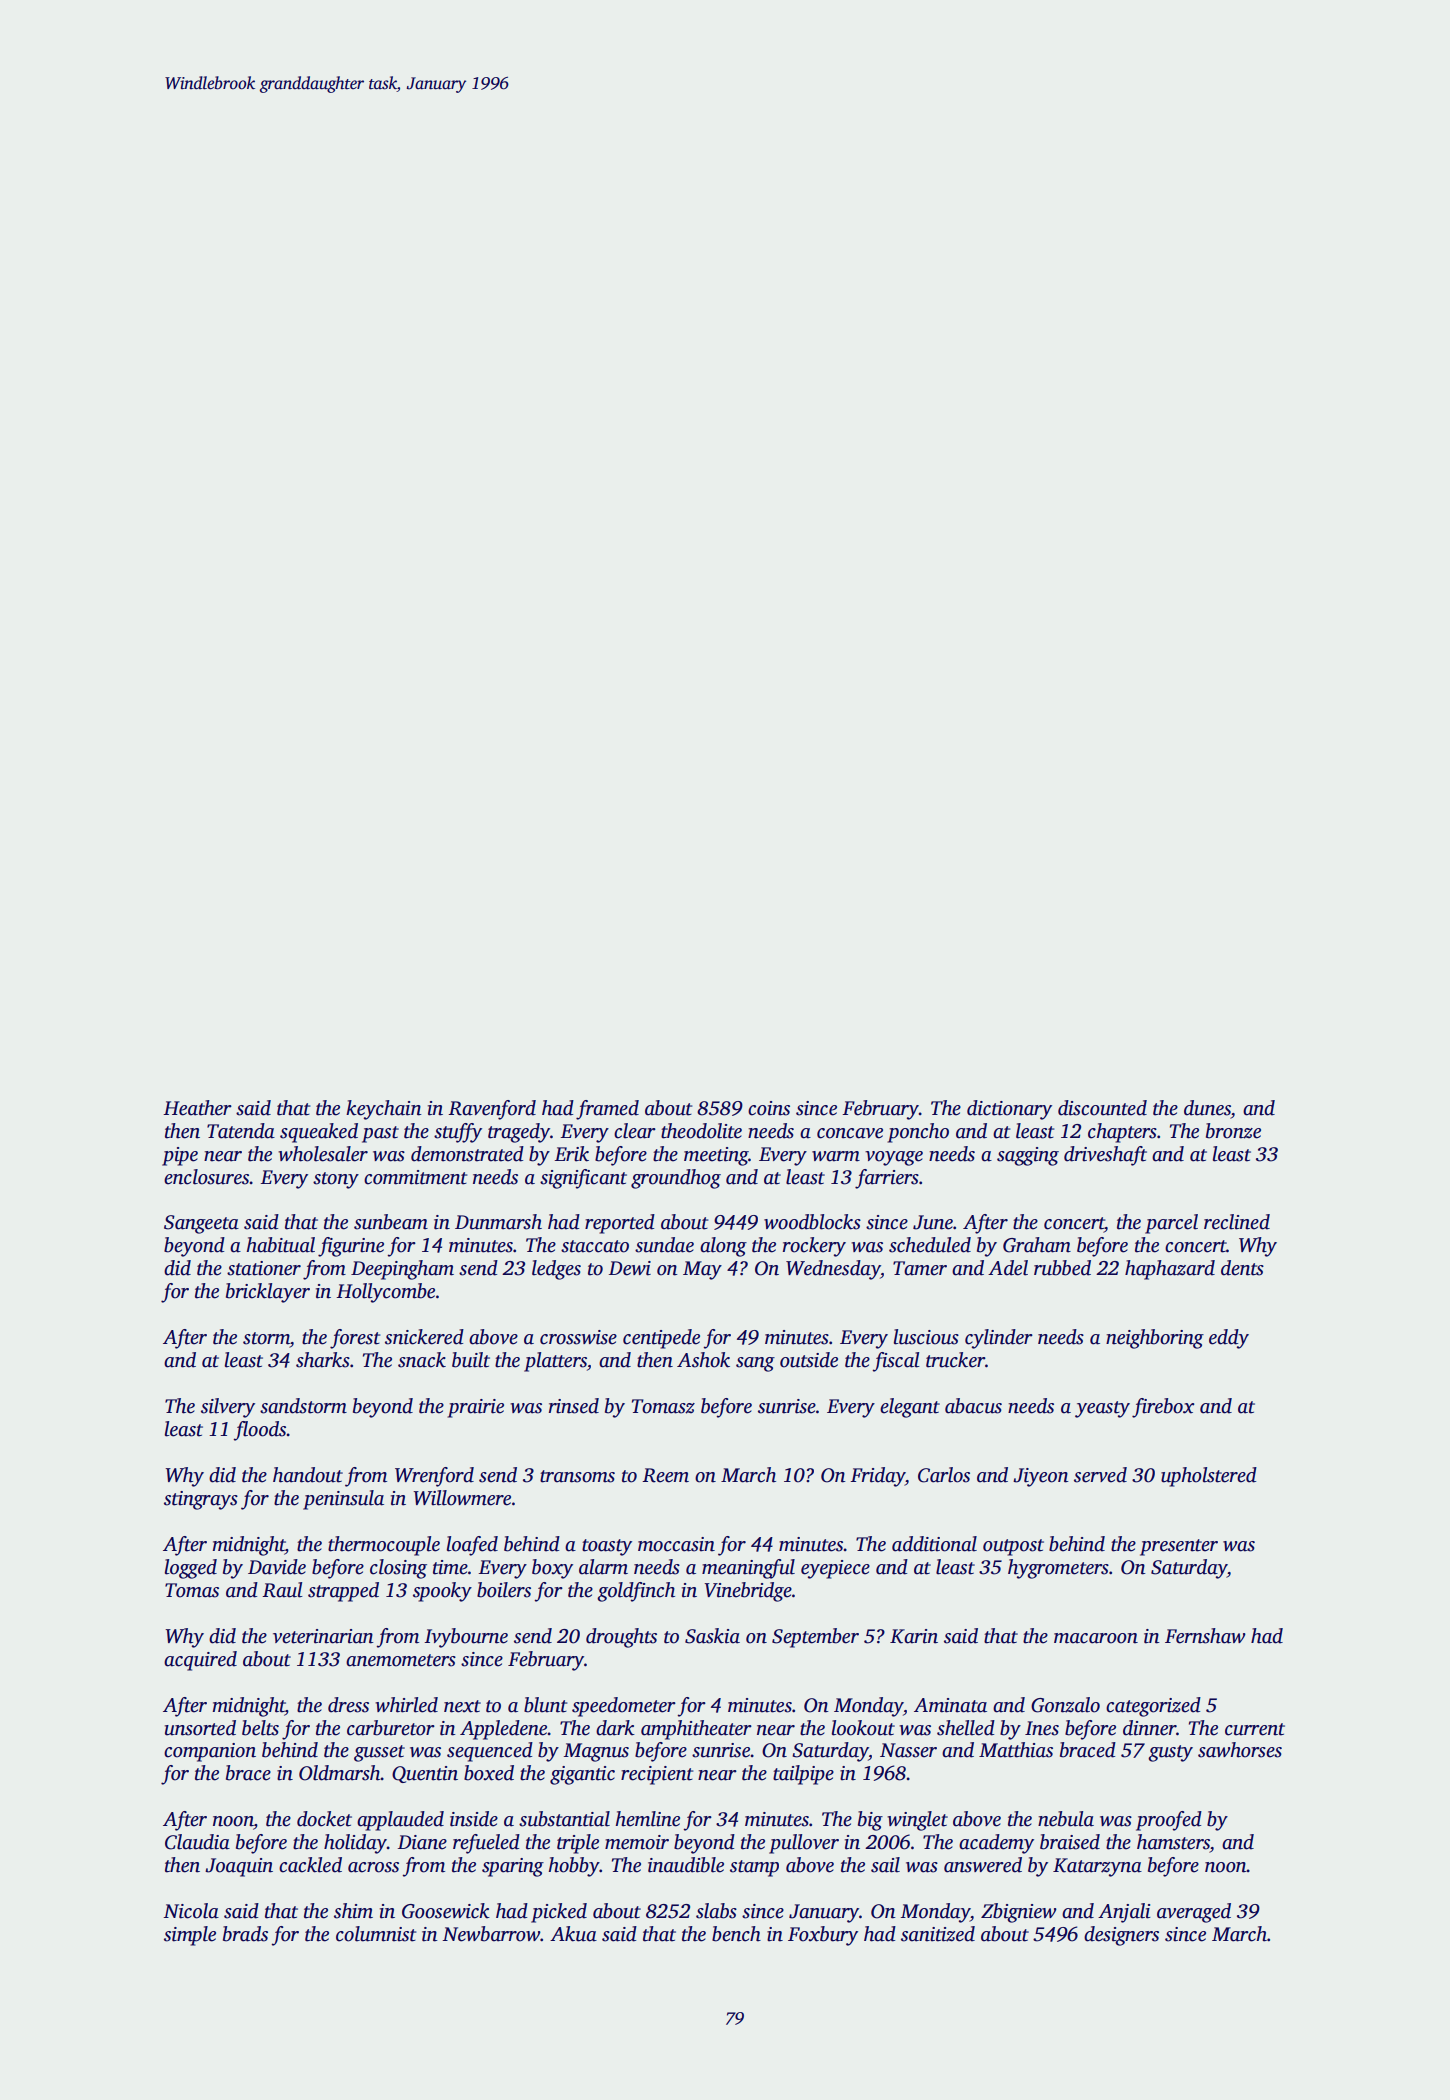 The width and height of the screenshot is (1450, 2100). I want to click on Saskia, so click(712, 1636).
